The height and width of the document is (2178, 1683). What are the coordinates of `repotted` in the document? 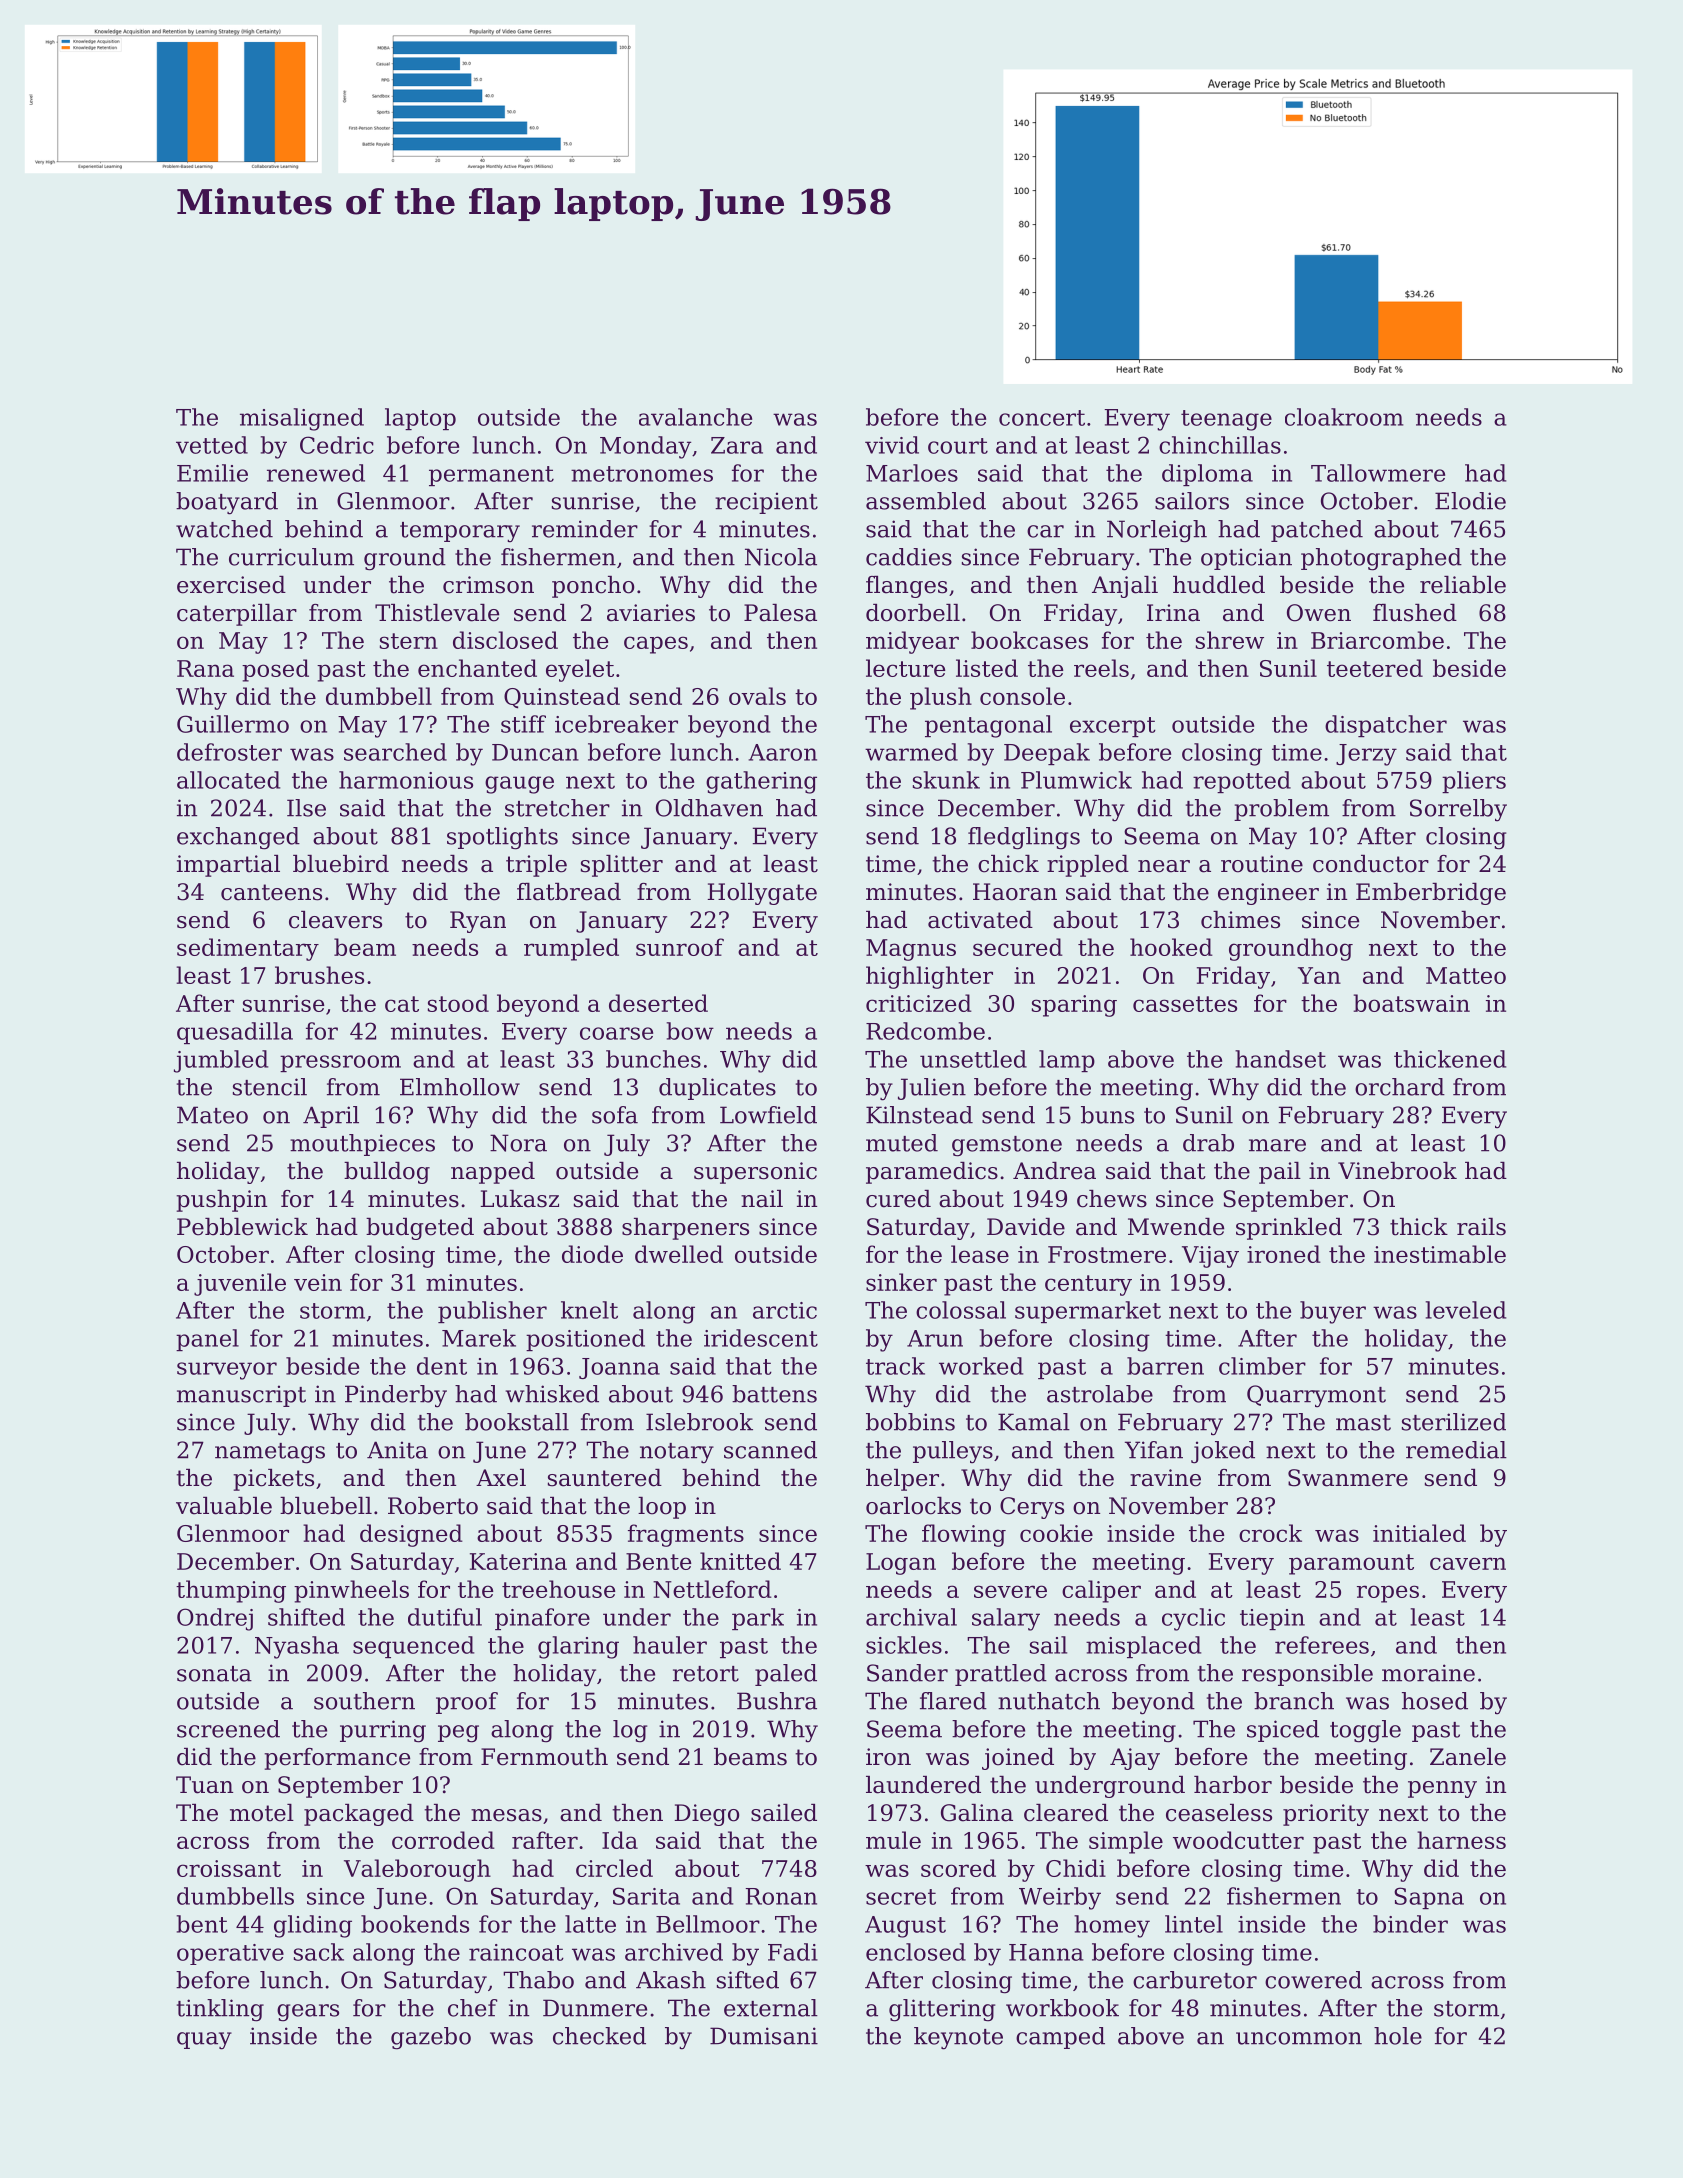 It's located at (1242, 782).
